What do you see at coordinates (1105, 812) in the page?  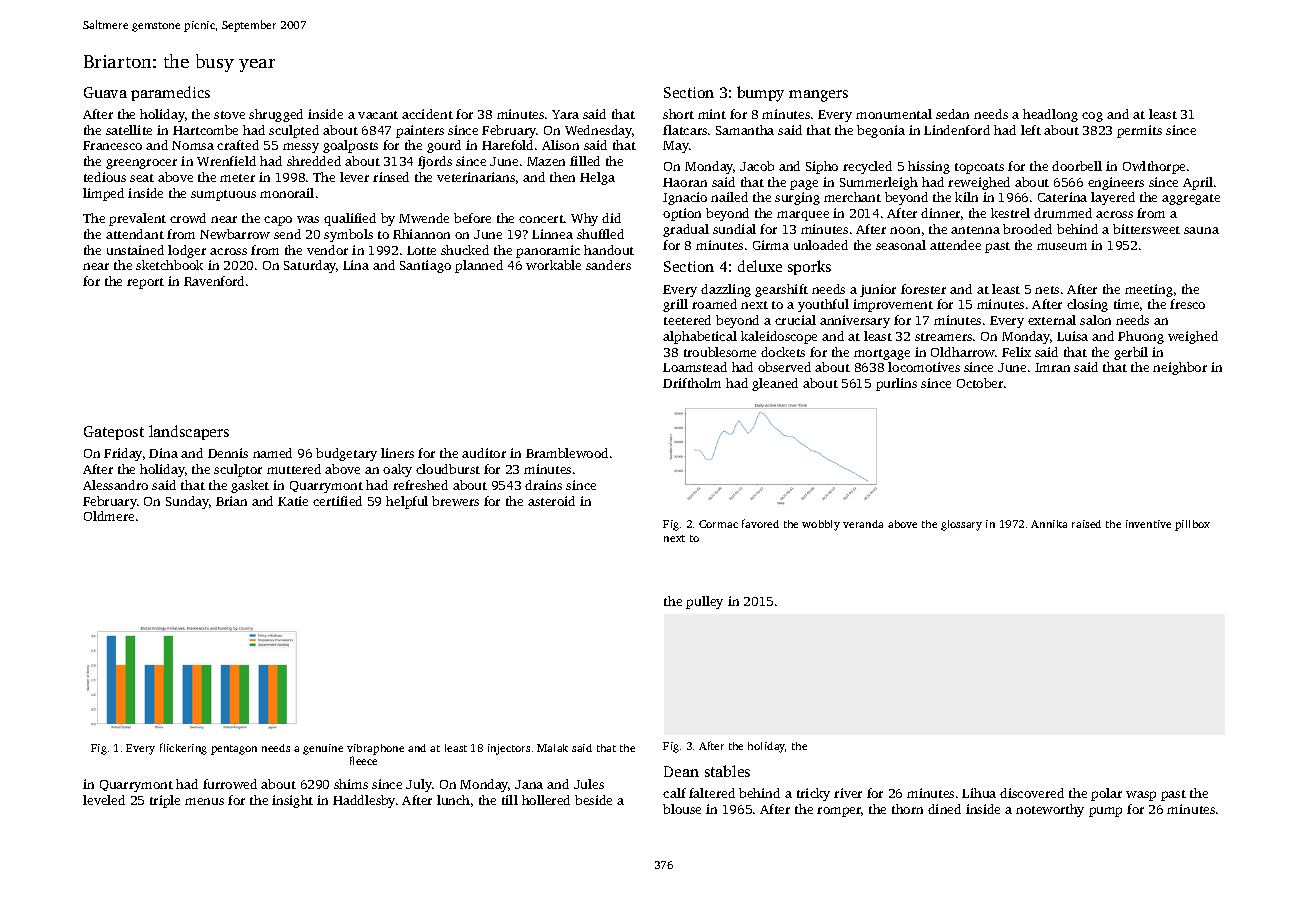 I see `pump` at bounding box center [1105, 812].
